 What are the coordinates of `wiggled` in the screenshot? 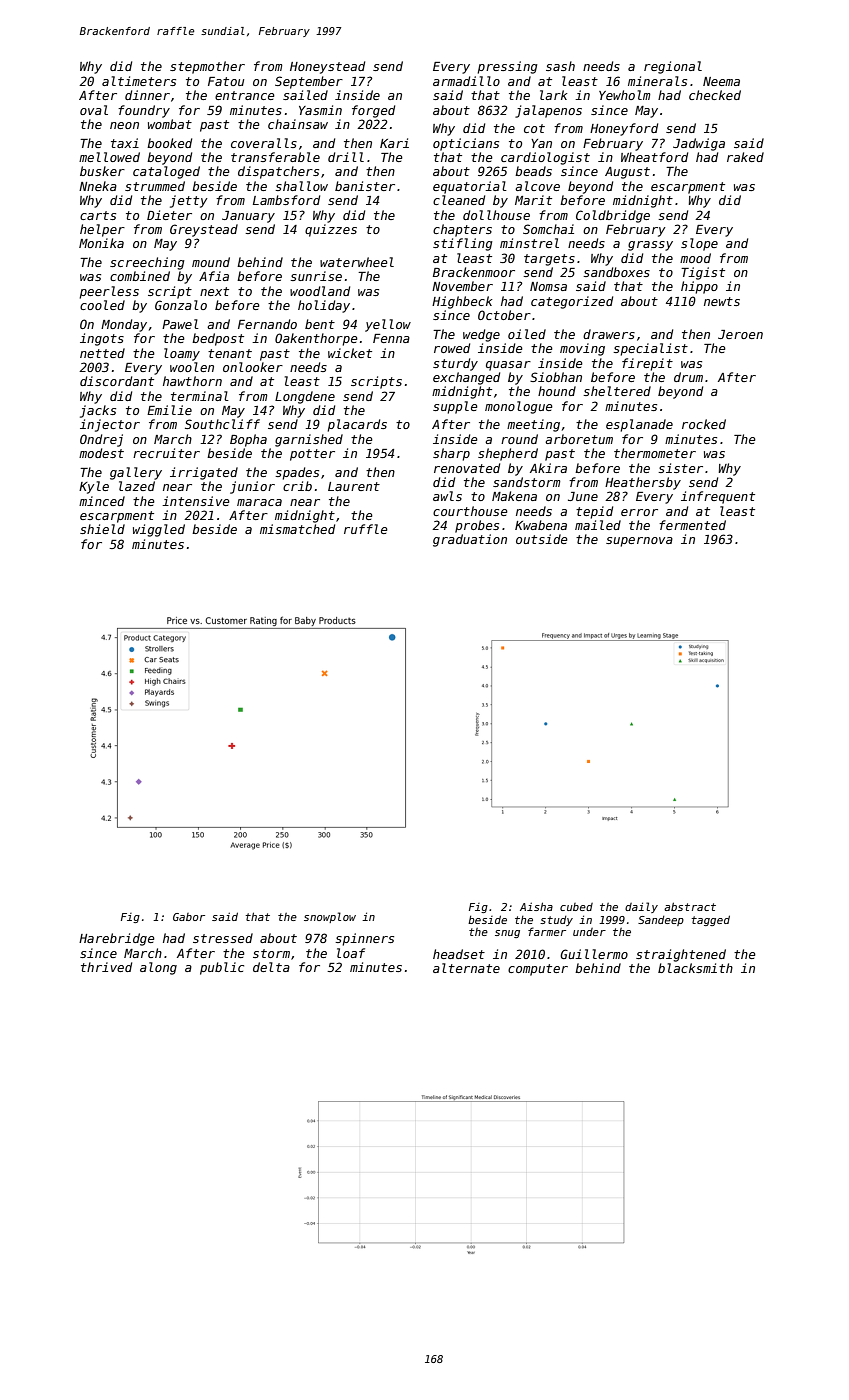 It's located at (159, 530).
